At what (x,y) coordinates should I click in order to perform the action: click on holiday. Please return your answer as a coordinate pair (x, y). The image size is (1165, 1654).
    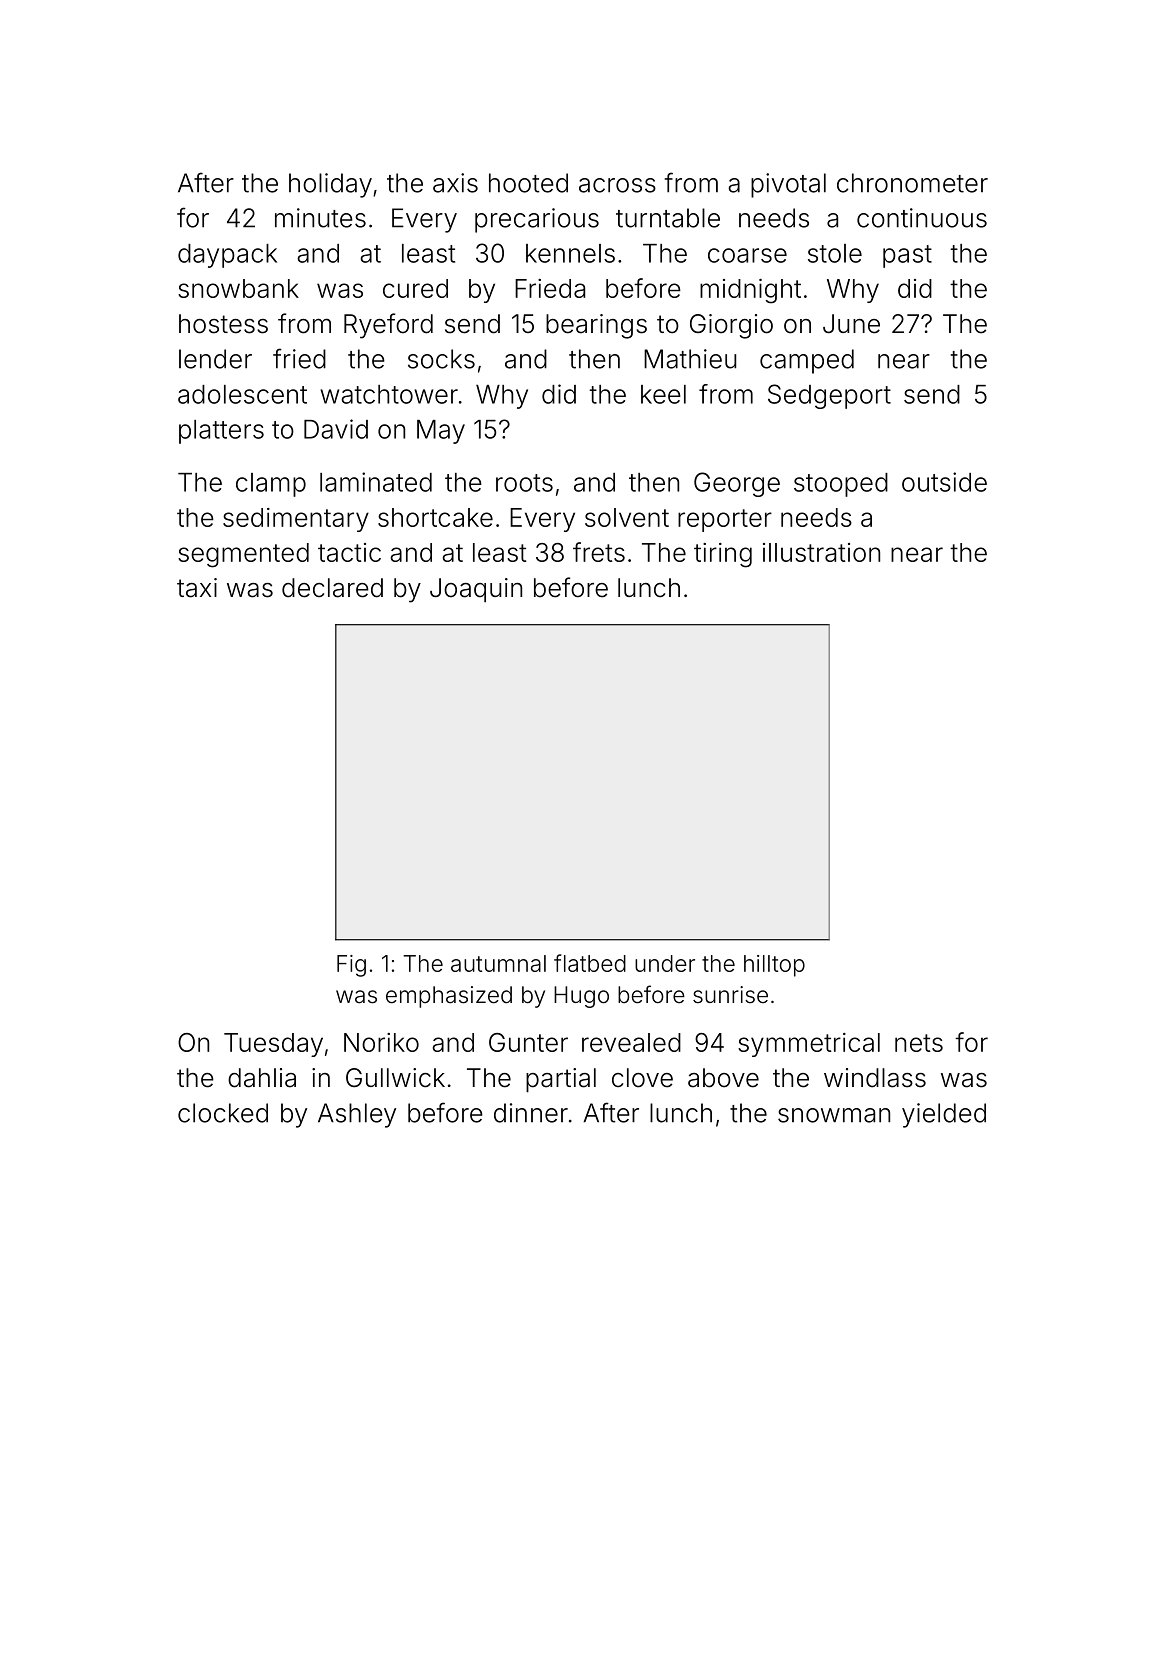
    Looking at the image, I should click on (330, 185).
